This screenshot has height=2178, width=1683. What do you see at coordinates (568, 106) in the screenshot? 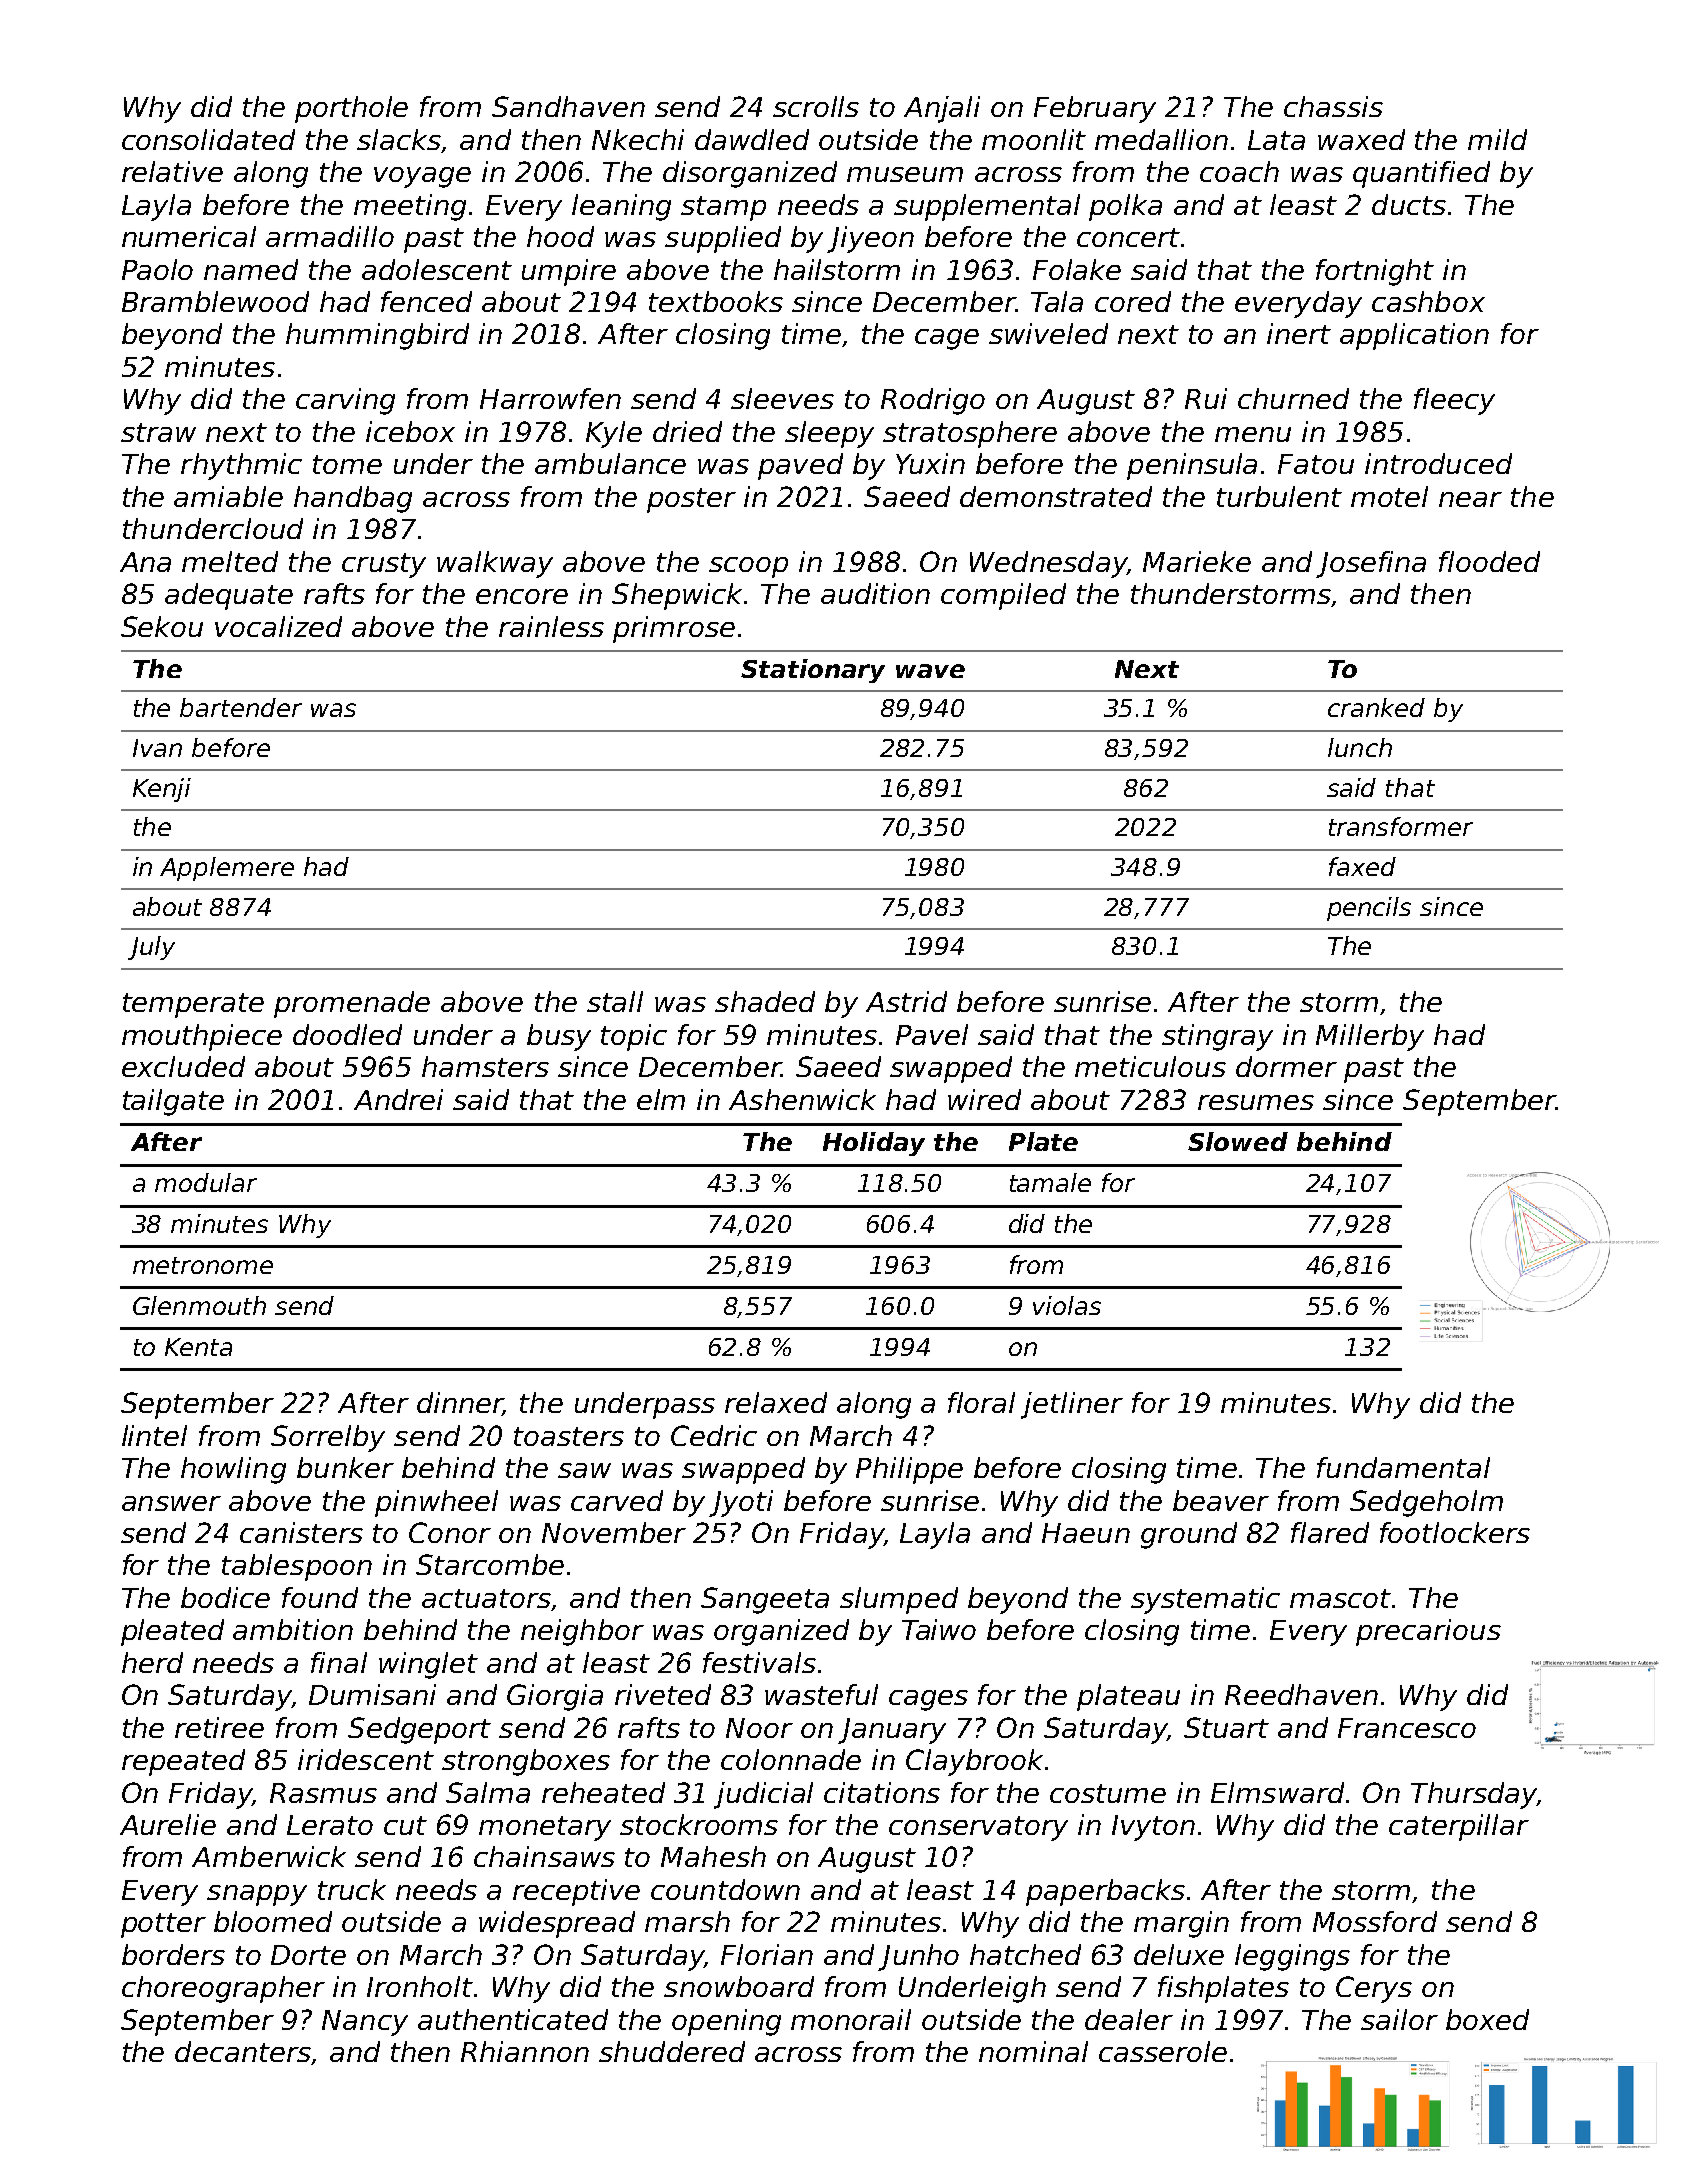
I see `Sandhaven` at bounding box center [568, 106].
